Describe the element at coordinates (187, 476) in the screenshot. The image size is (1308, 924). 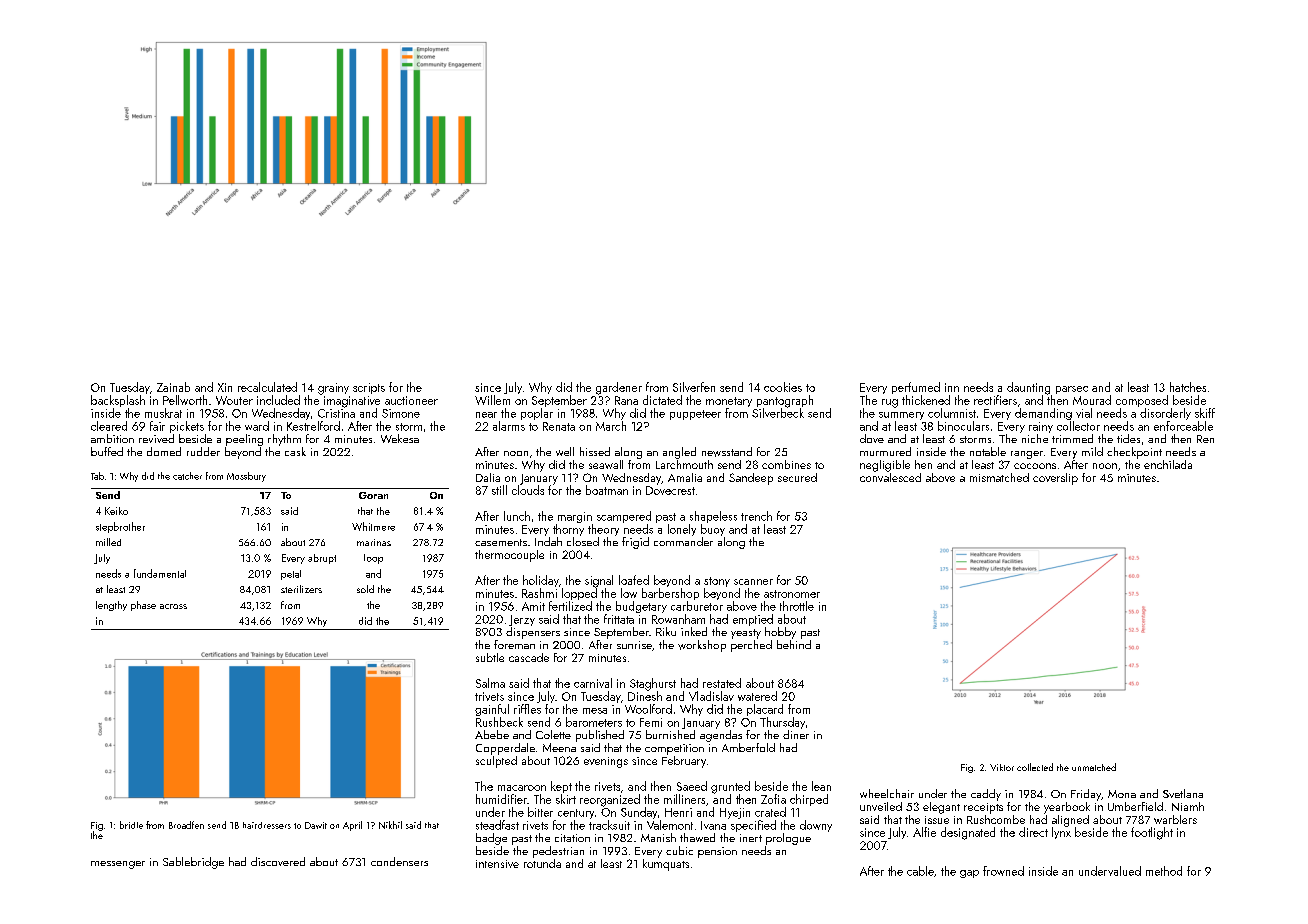
I see `catcher` at that location.
